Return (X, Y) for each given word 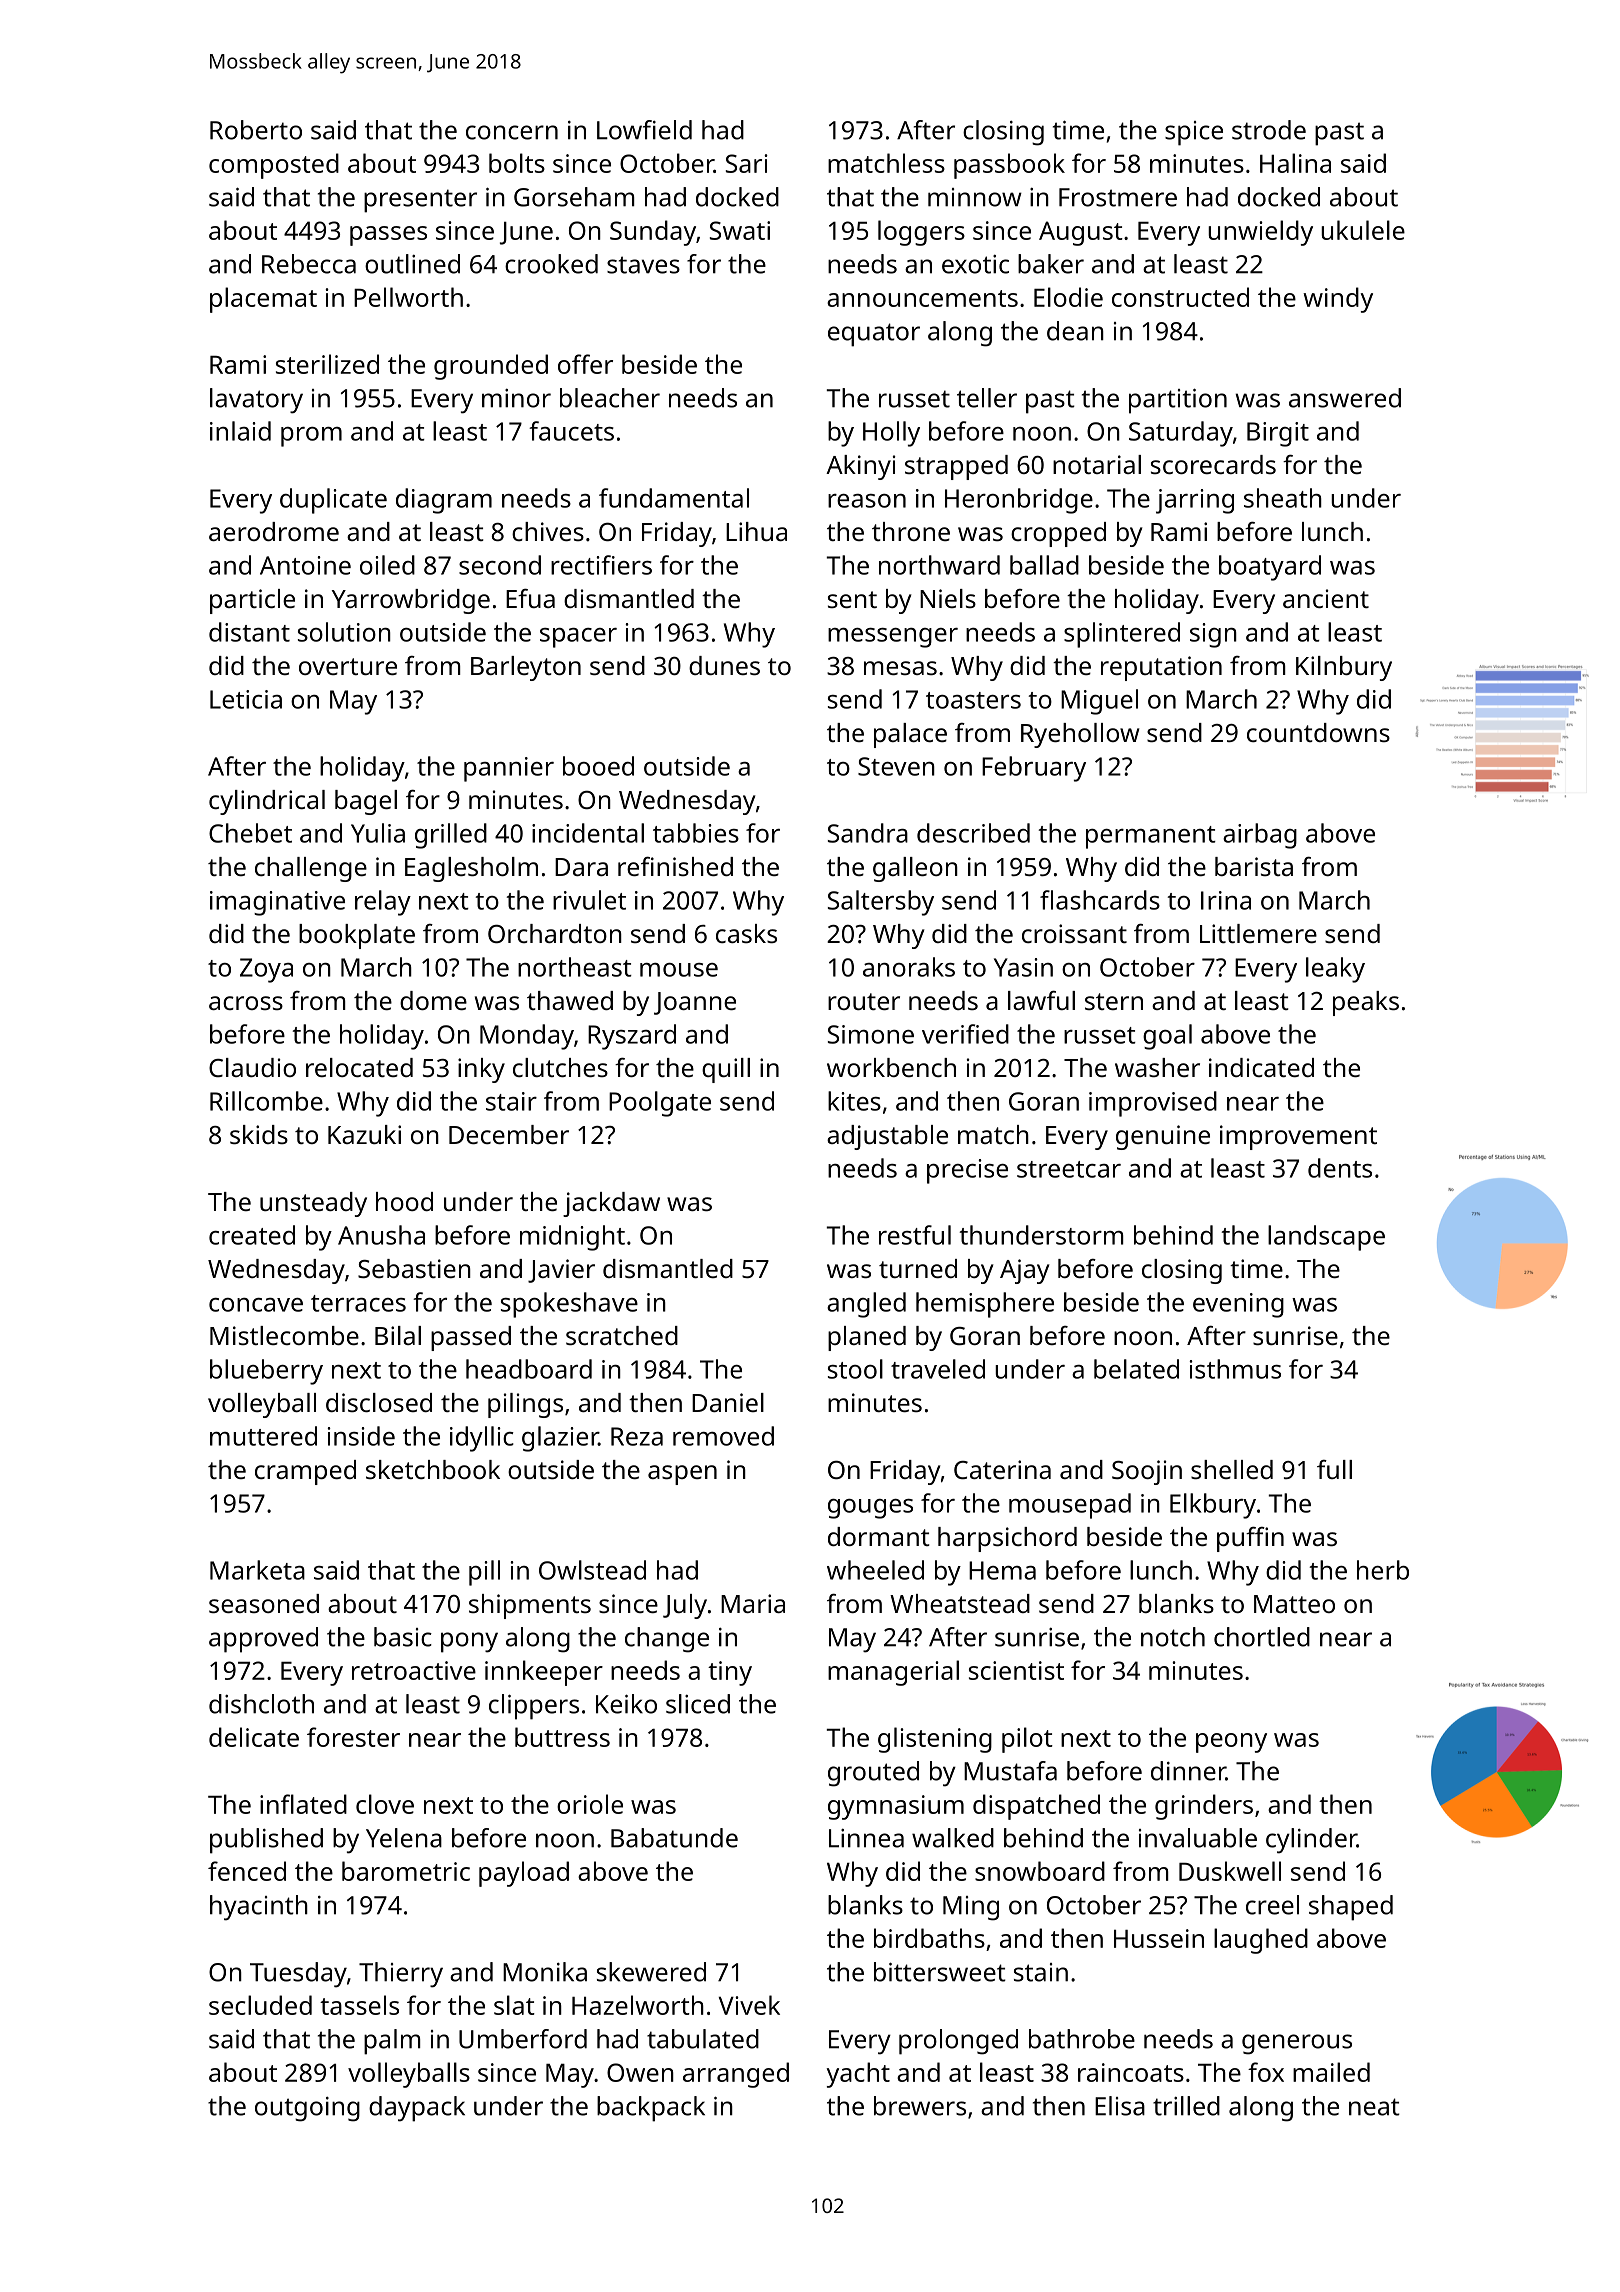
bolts (517, 163)
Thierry (401, 1975)
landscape (1326, 1238)
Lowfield (644, 130)
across (246, 1003)
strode (1269, 130)
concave (256, 1305)
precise (967, 1171)
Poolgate (660, 1104)
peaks (1366, 1003)
